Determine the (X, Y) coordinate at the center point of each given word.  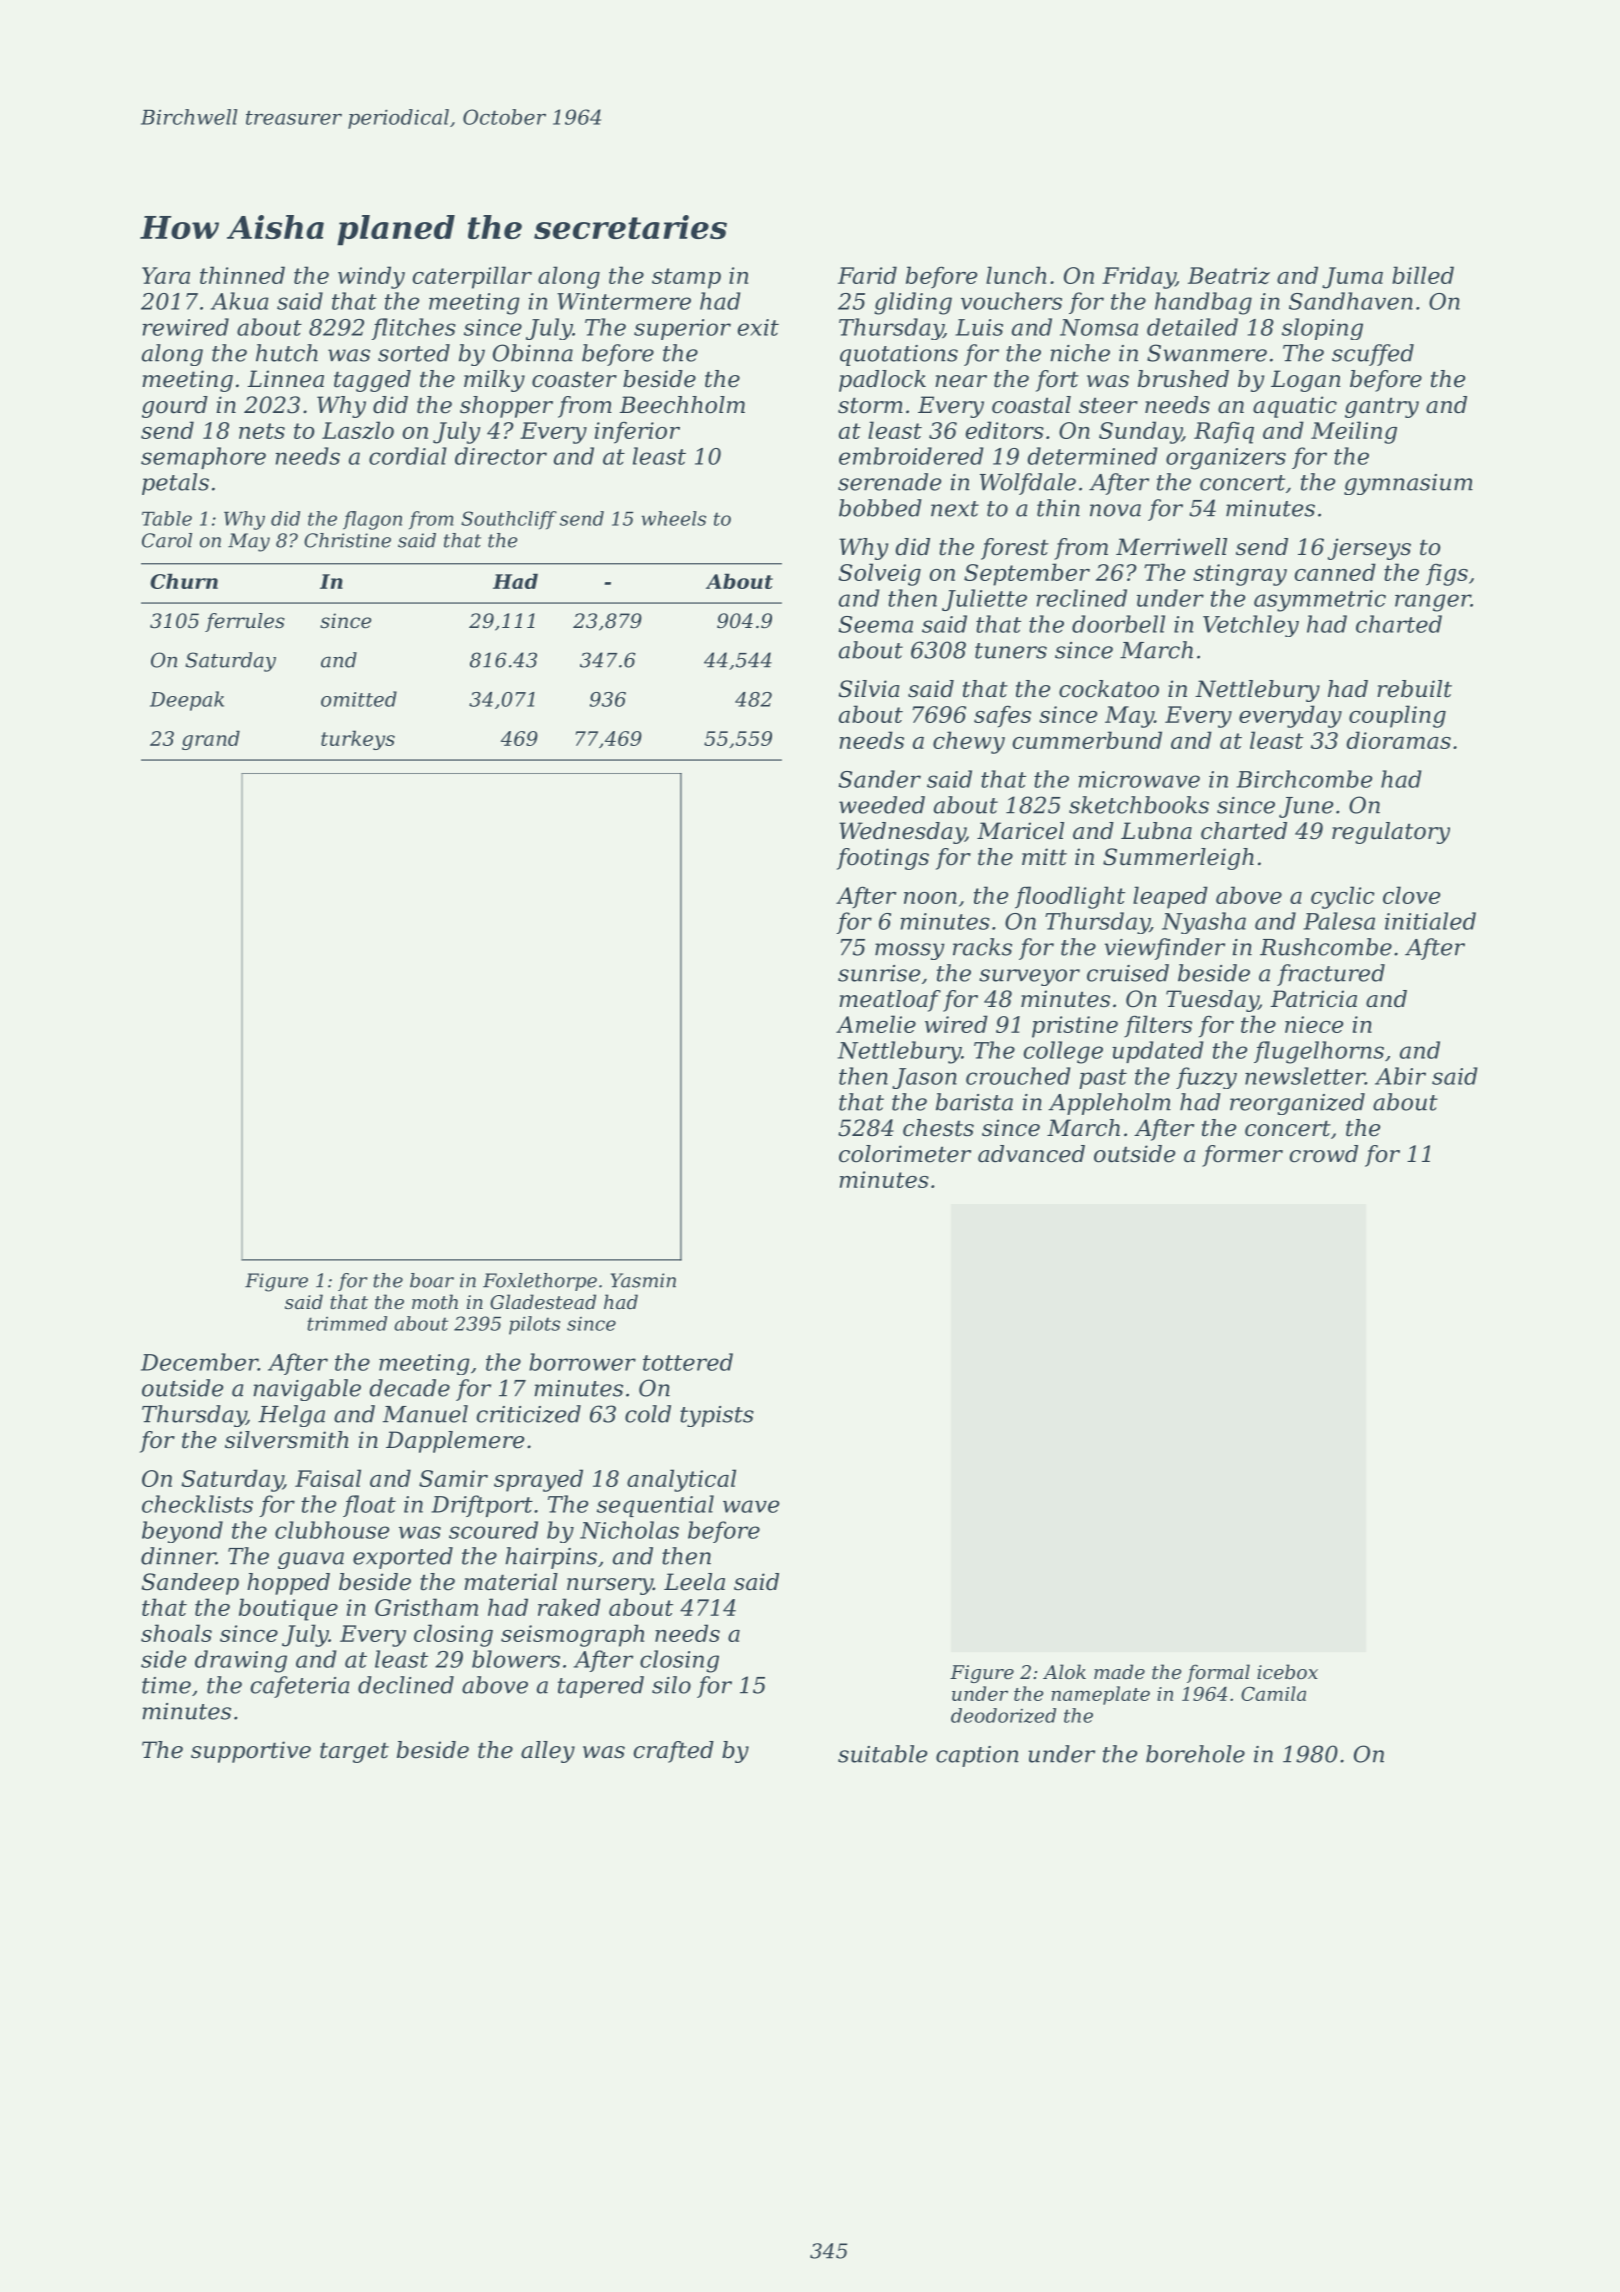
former (1242, 1156)
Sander (880, 779)
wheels (673, 518)
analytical (681, 1480)
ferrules (245, 622)
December (199, 1362)
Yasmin (643, 1280)
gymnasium (1408, 484)
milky (494, 381)
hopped (288, 1584)
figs (1447, 574)
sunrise (879, 973)
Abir (1400, 1076)
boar (432, 1280)
